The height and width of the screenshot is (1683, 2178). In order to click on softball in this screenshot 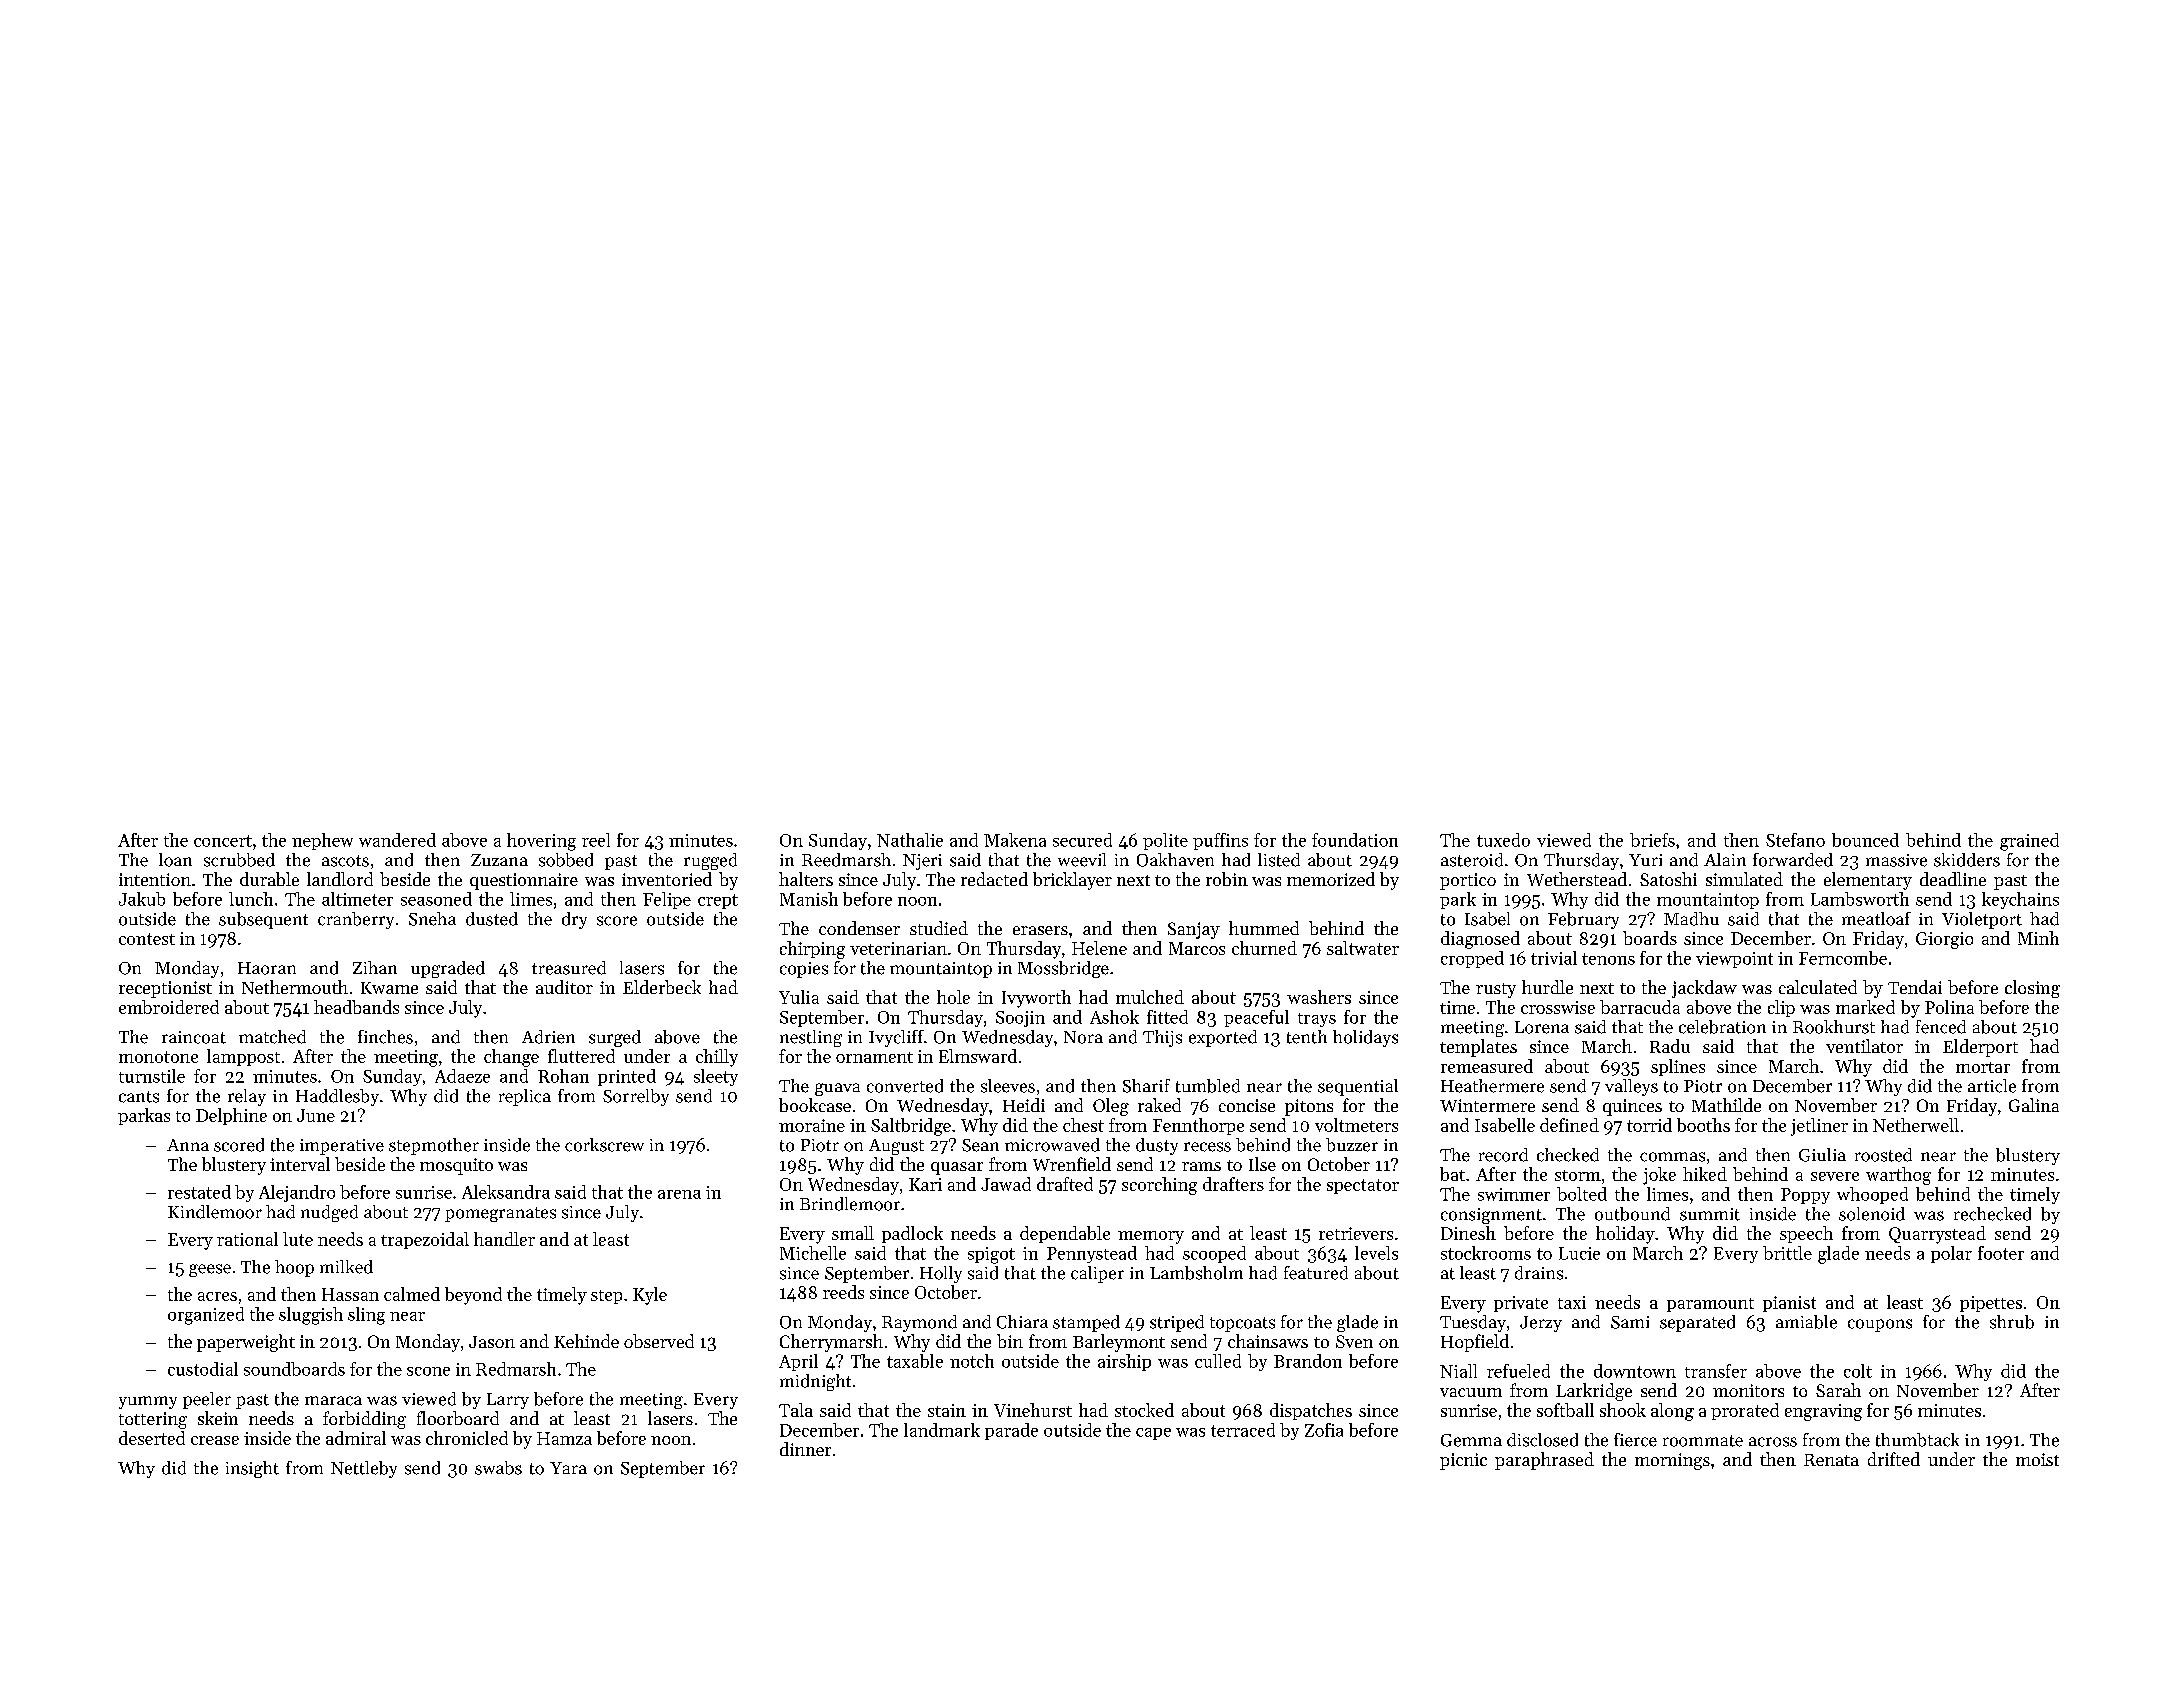, I will do `click(1565, 1410)`.
